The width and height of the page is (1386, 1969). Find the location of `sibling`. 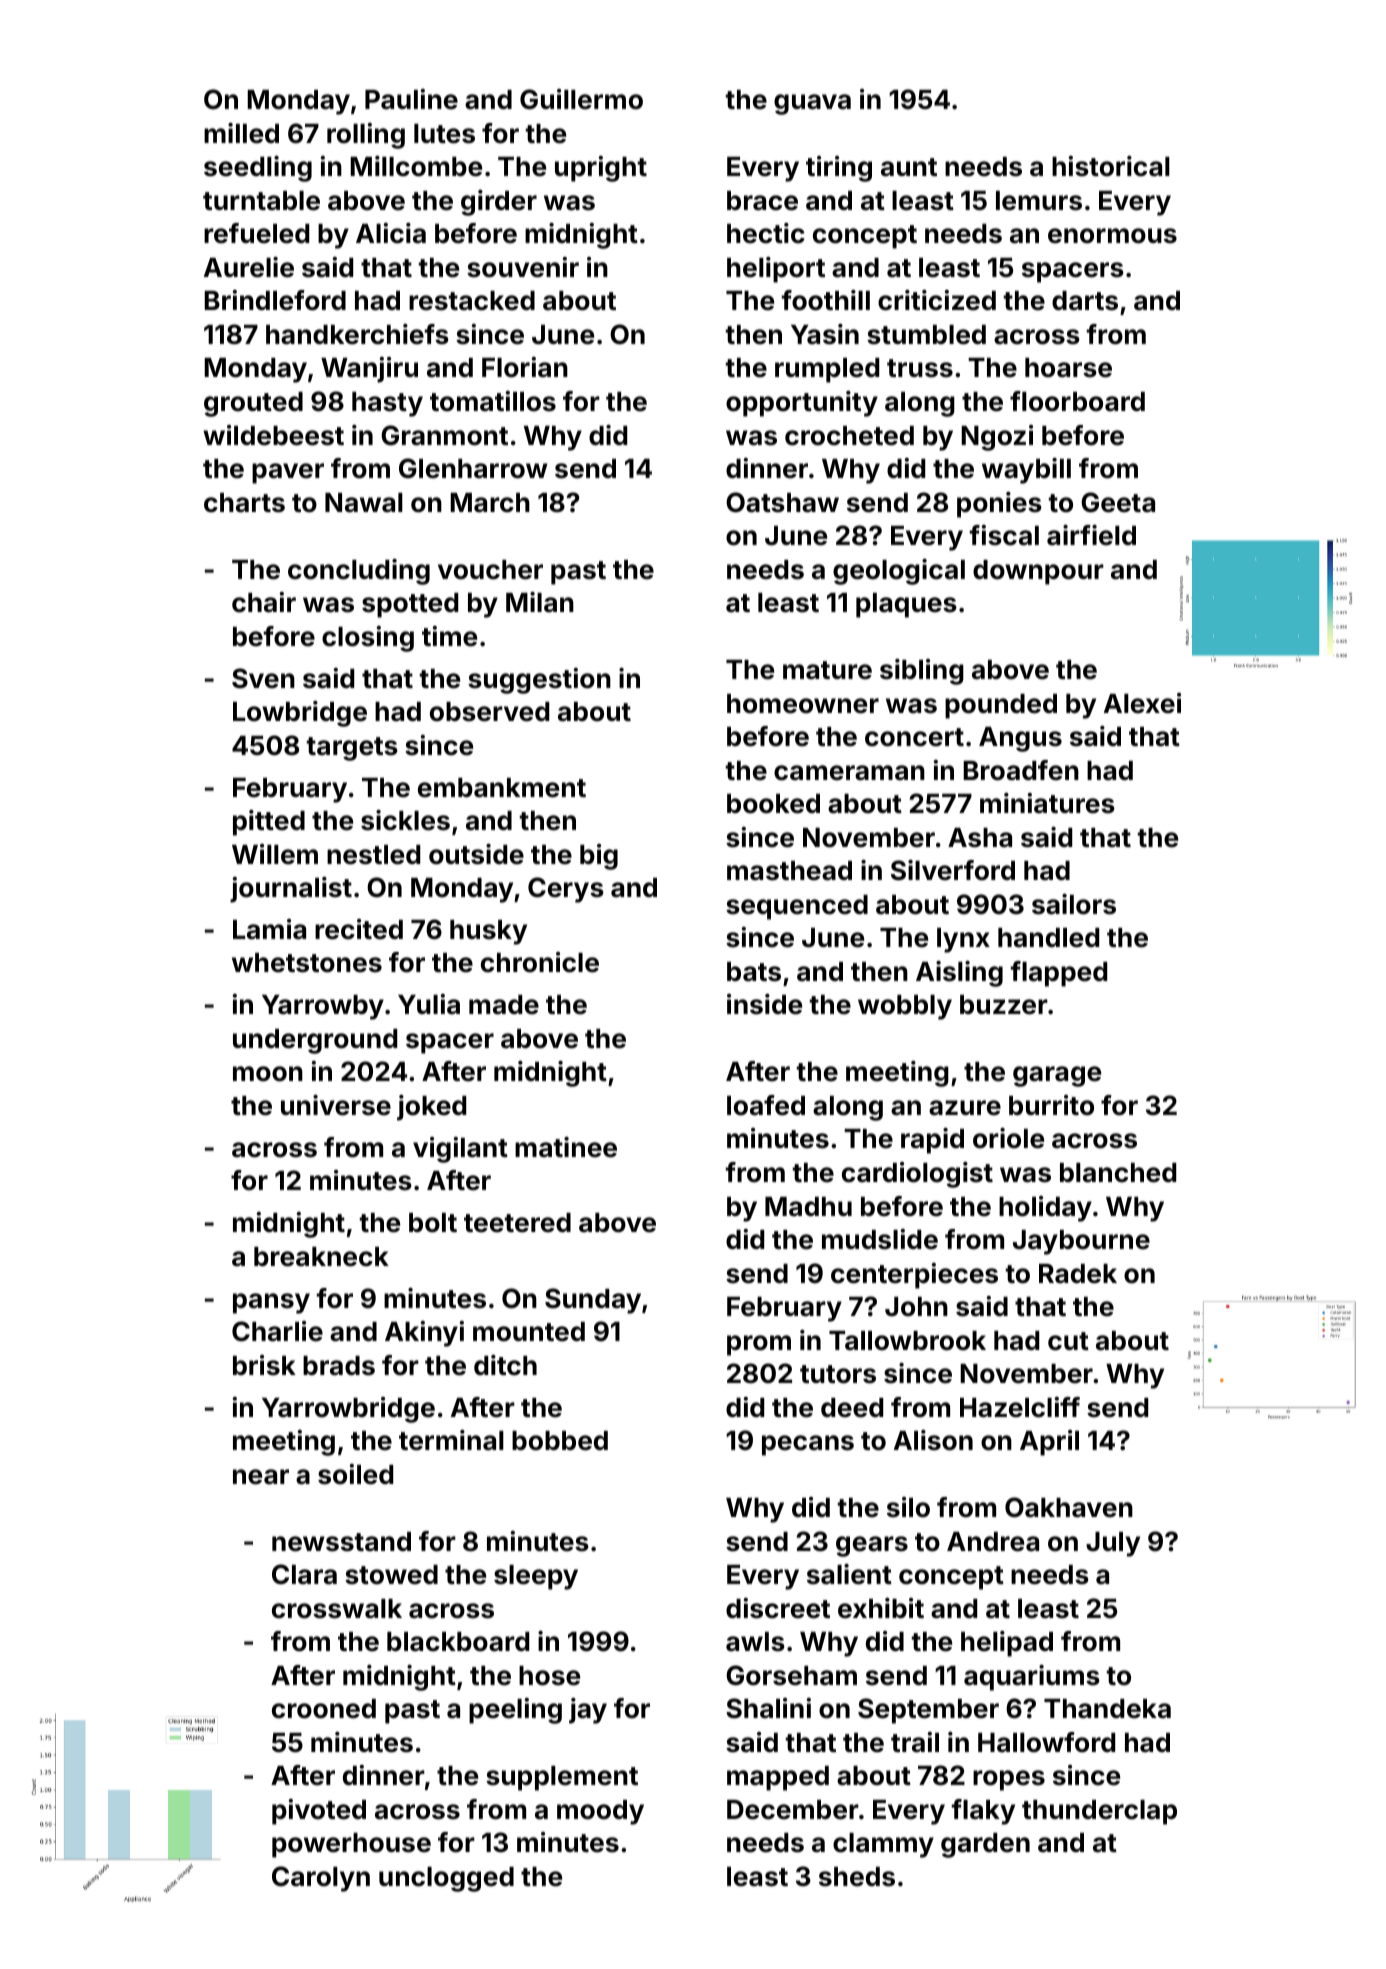

sibling is located at coordinates (922, 672).
